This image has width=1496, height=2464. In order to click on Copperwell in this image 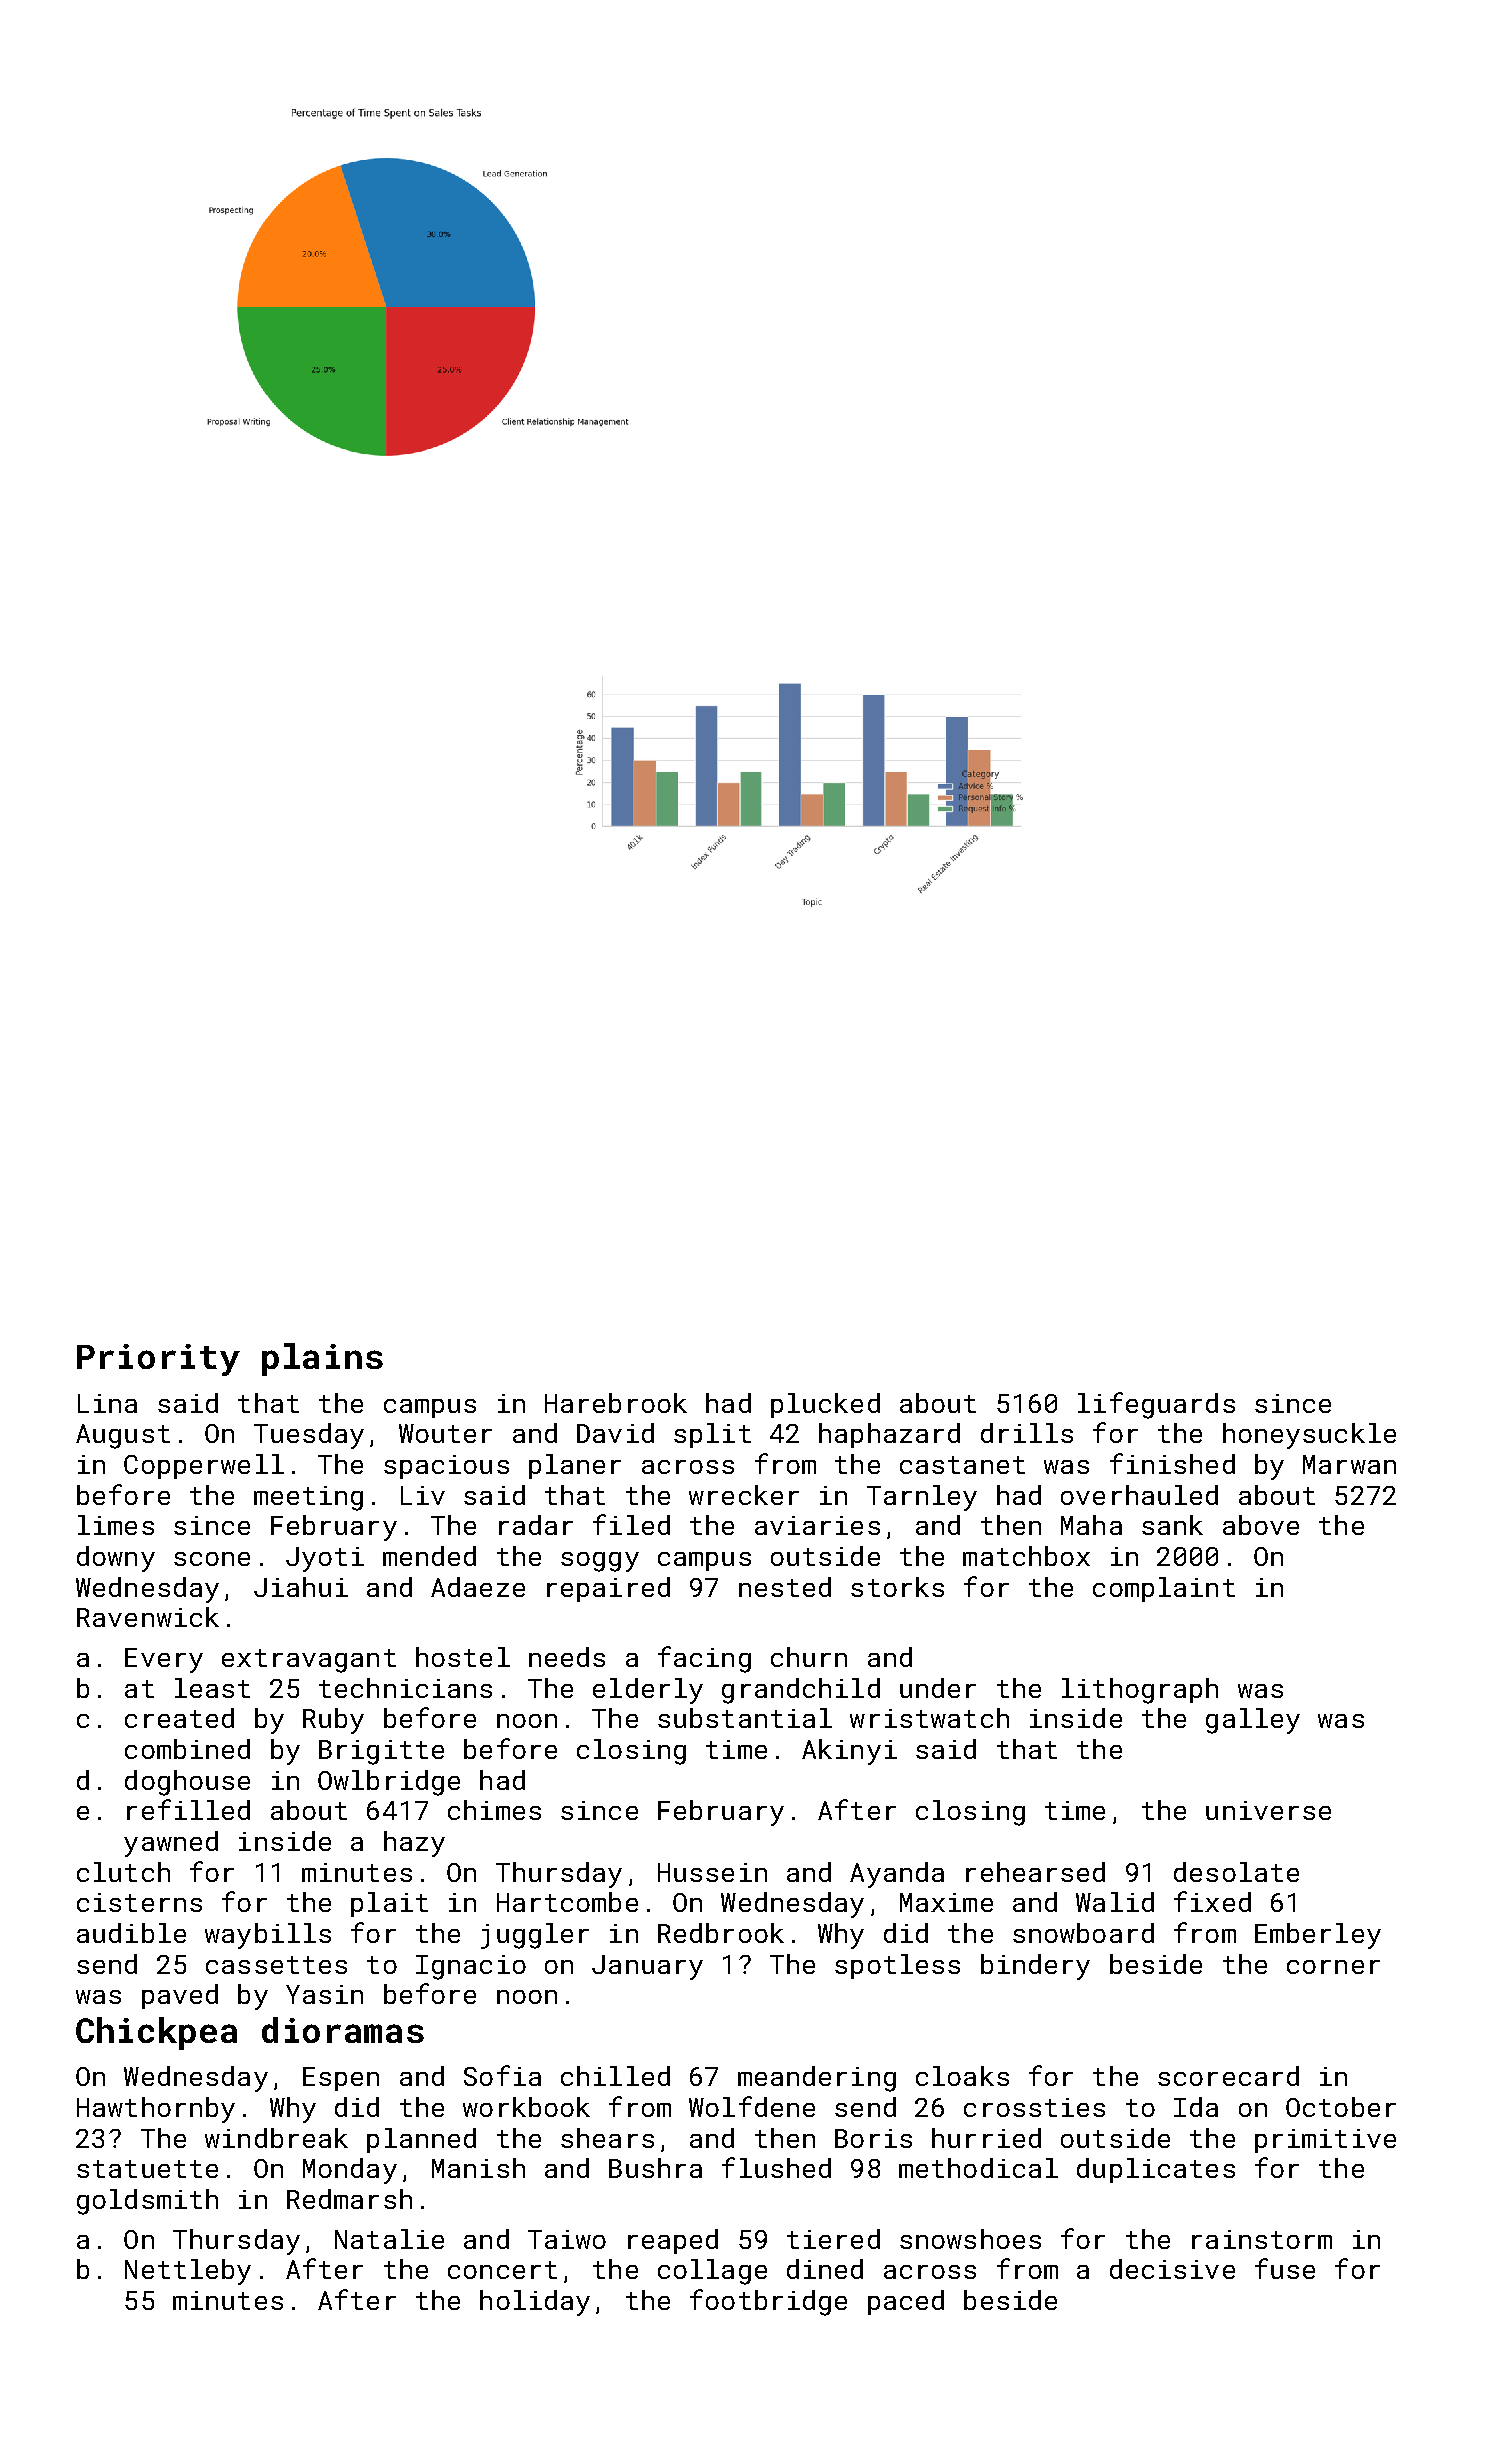, I will do `click(204, 1466)`.
